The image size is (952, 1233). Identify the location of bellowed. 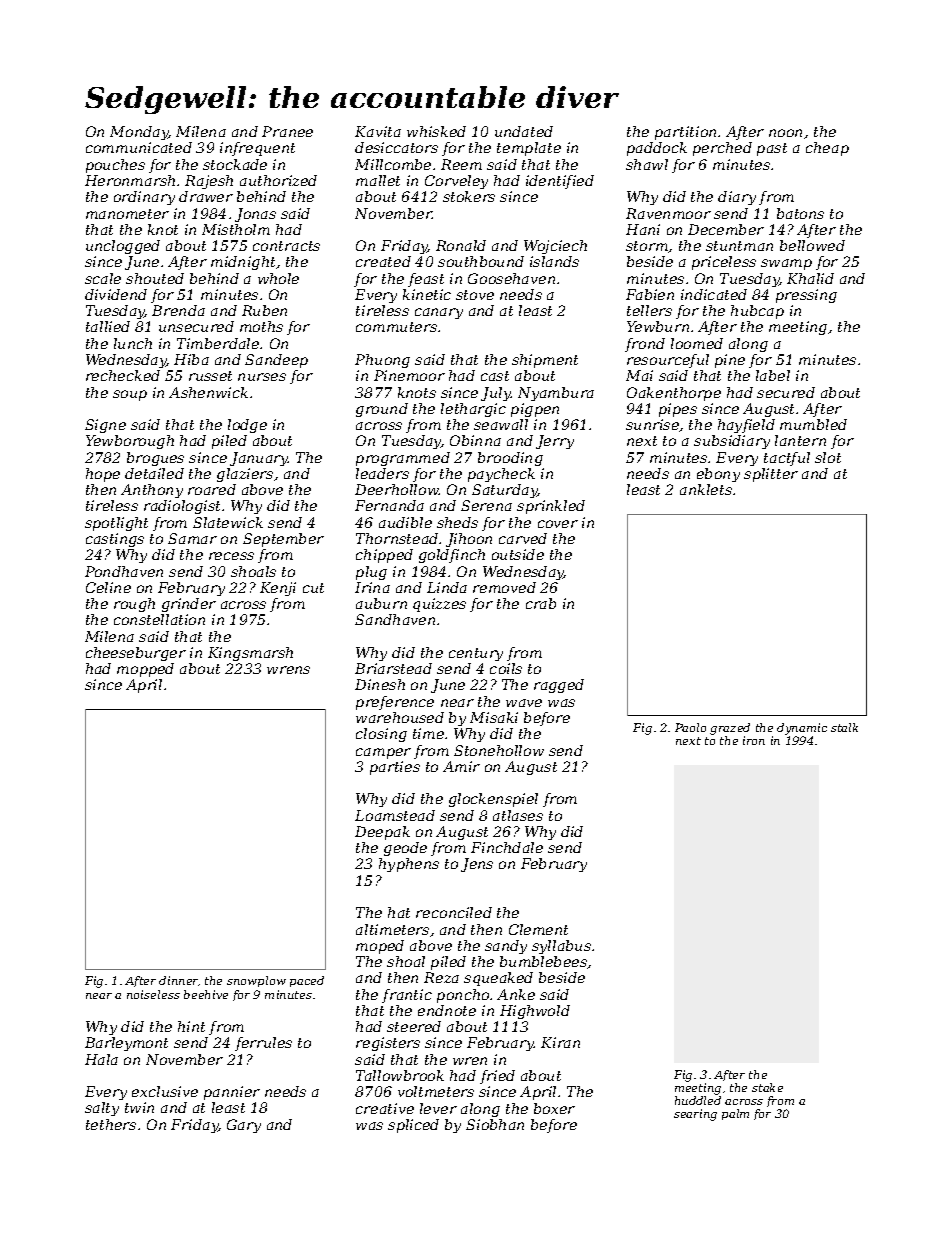
(812, 245).
